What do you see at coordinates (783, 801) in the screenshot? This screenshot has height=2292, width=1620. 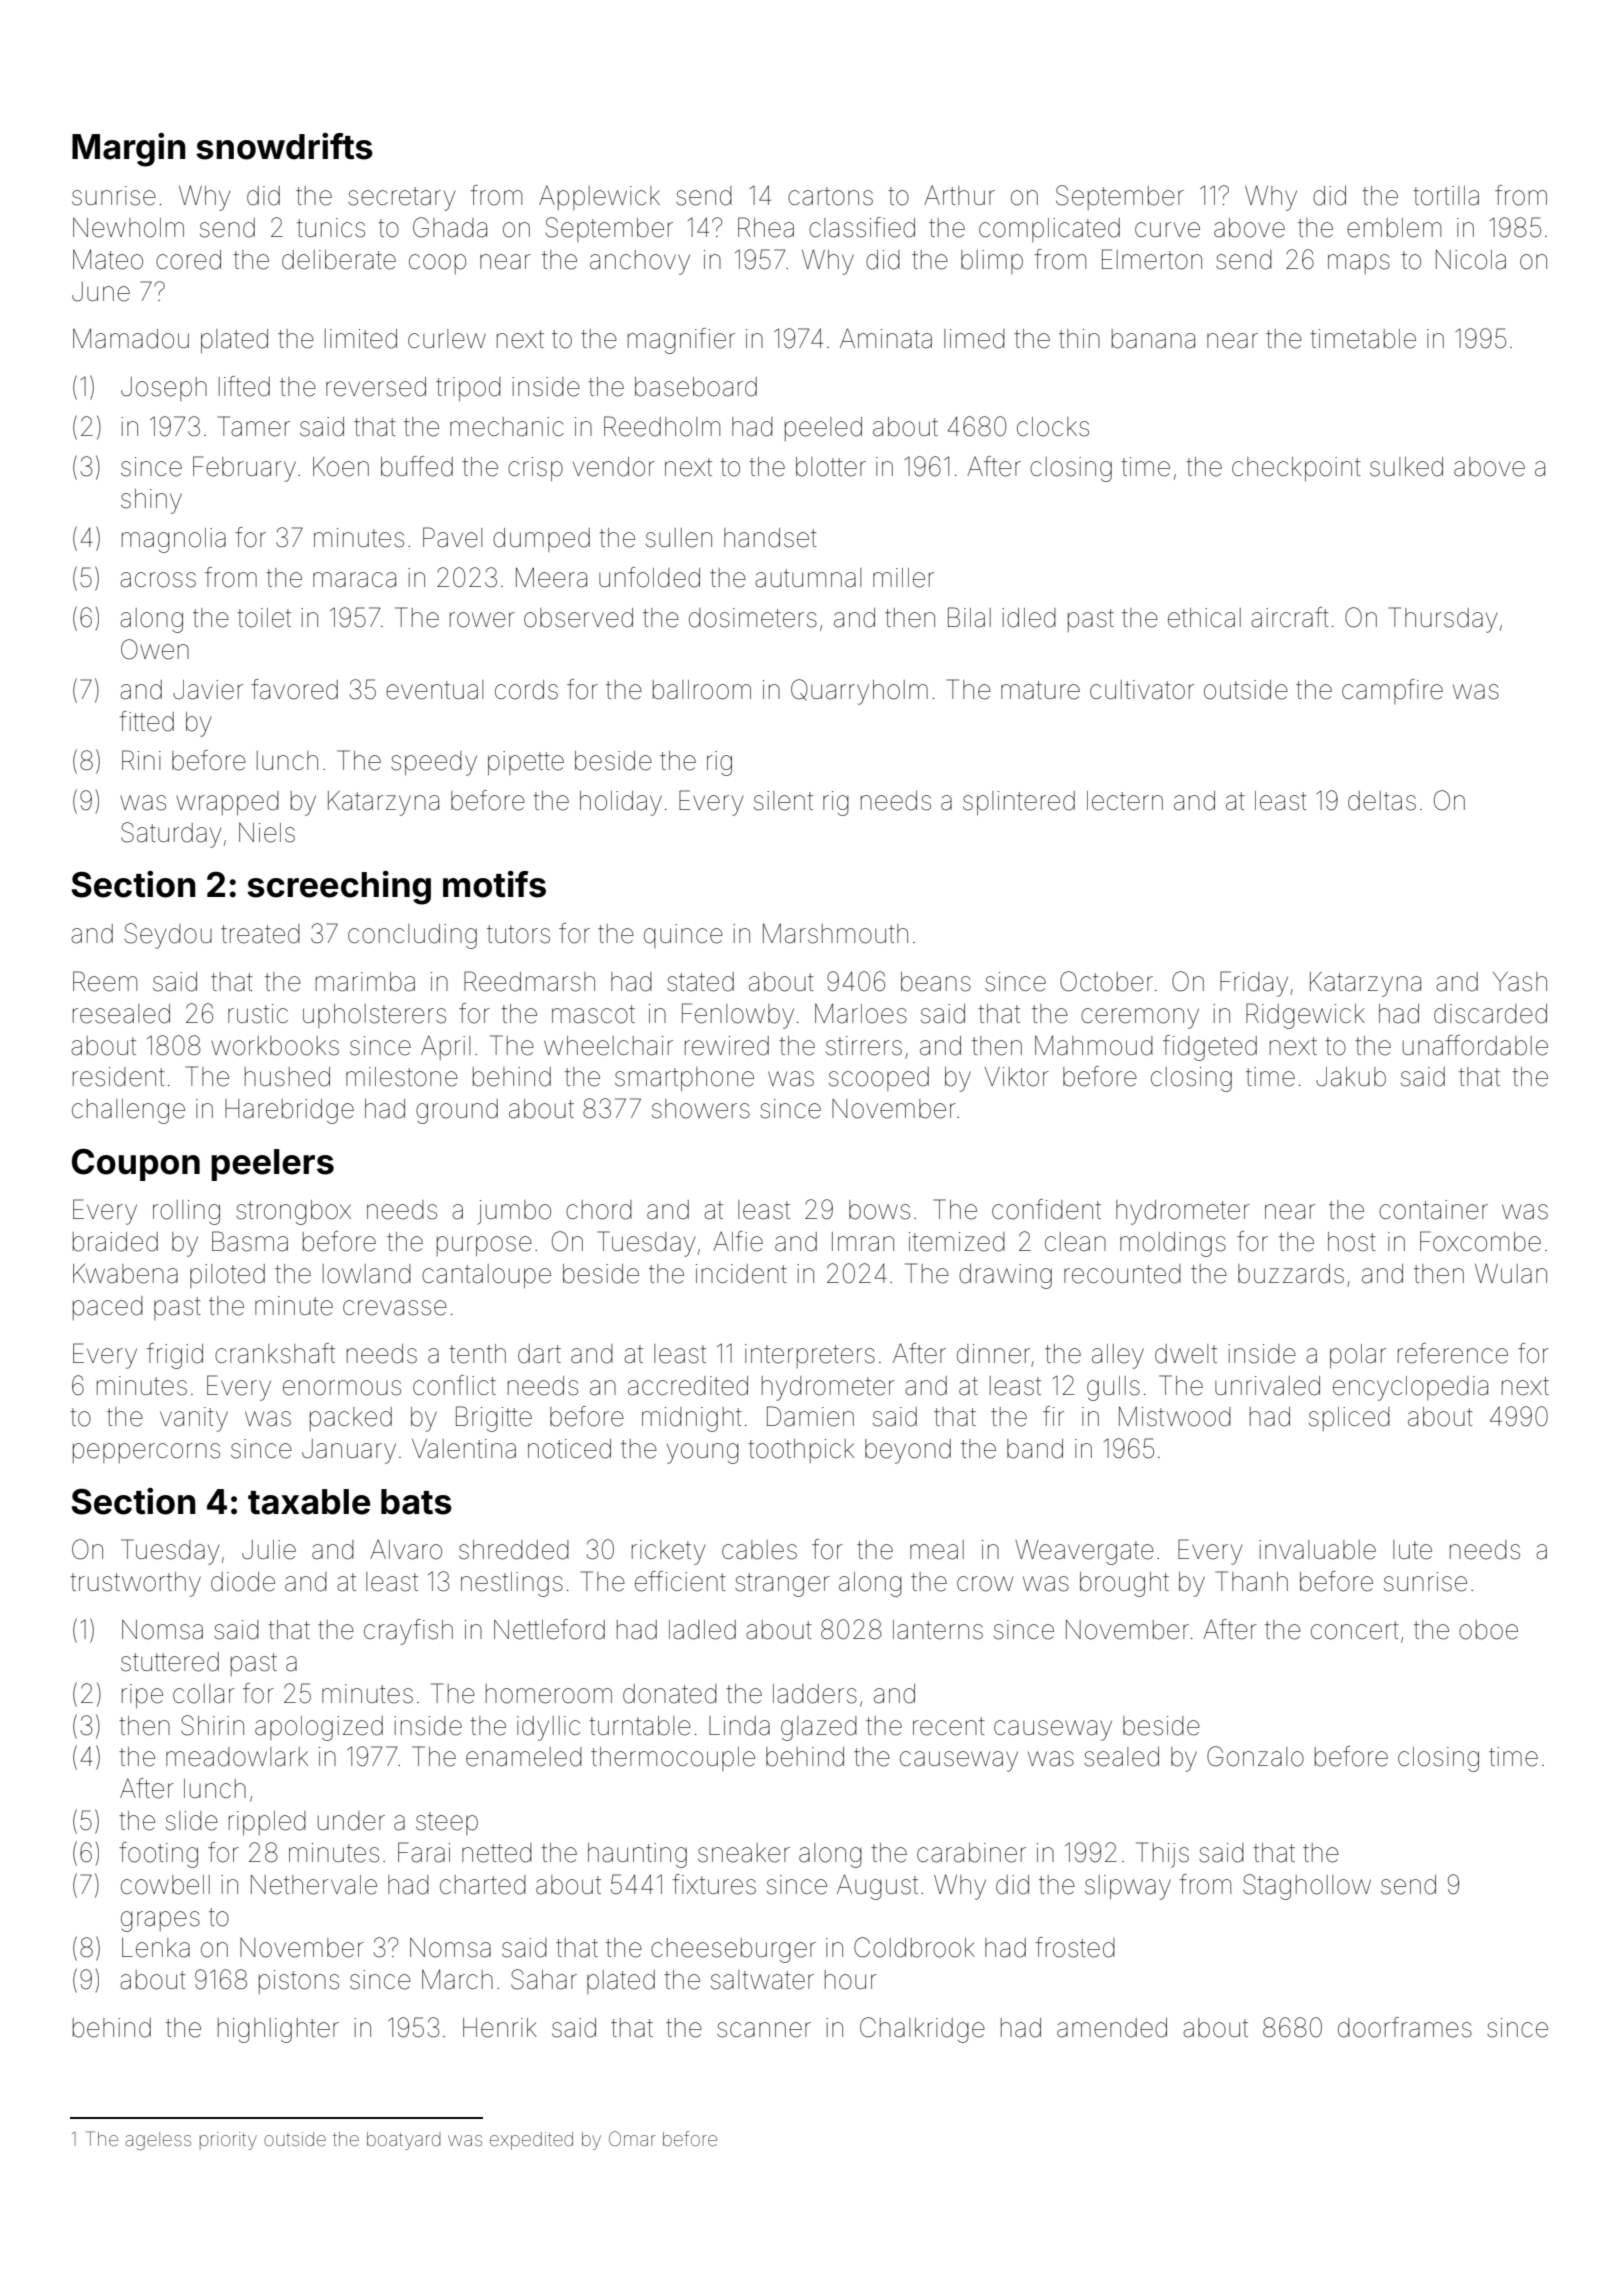 I see `silent` at bounding box center [783, 801].
